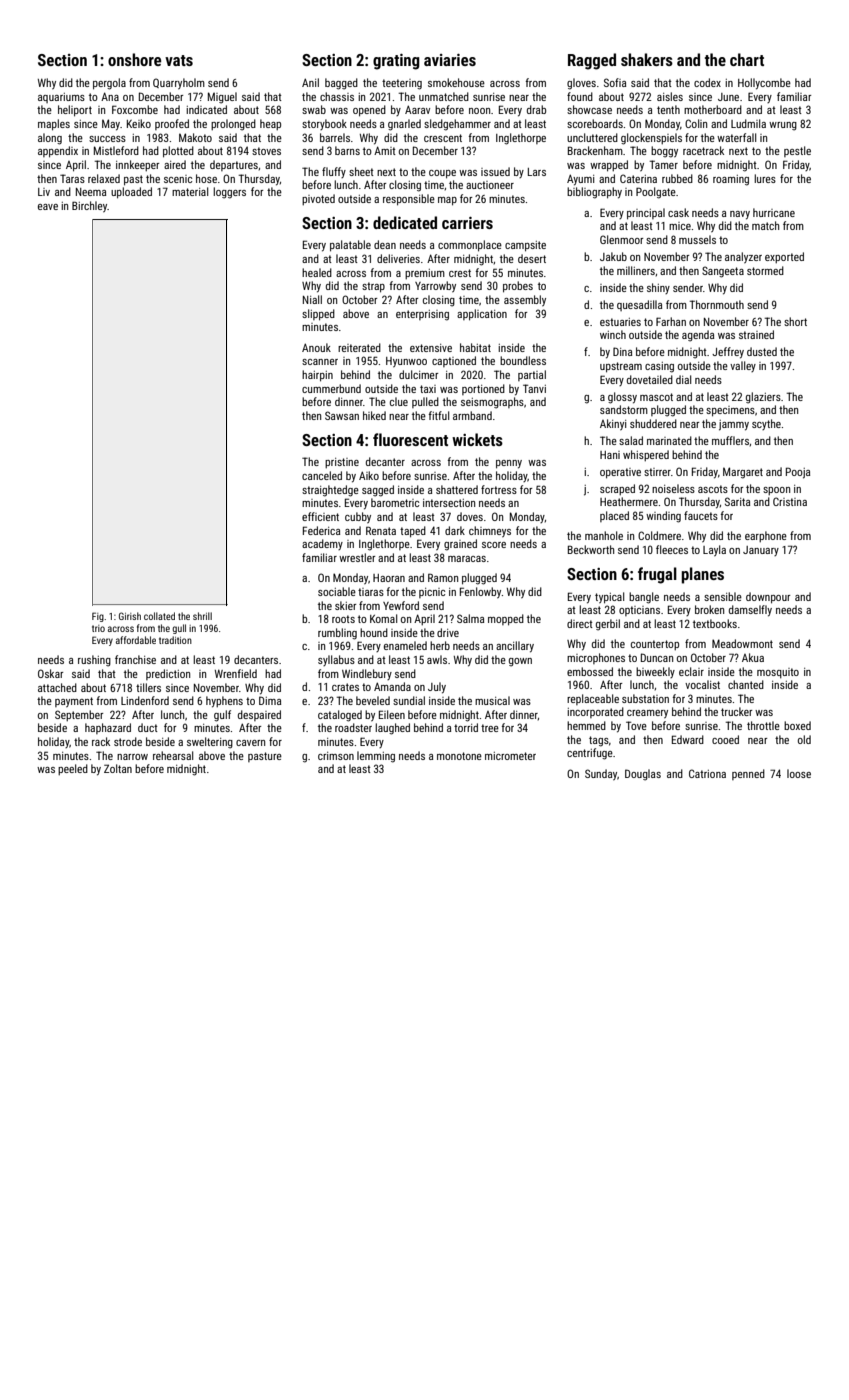  What do you see at coordinates (396, 62) in the image?
I see `grating` at bounding box center [396, 62].
